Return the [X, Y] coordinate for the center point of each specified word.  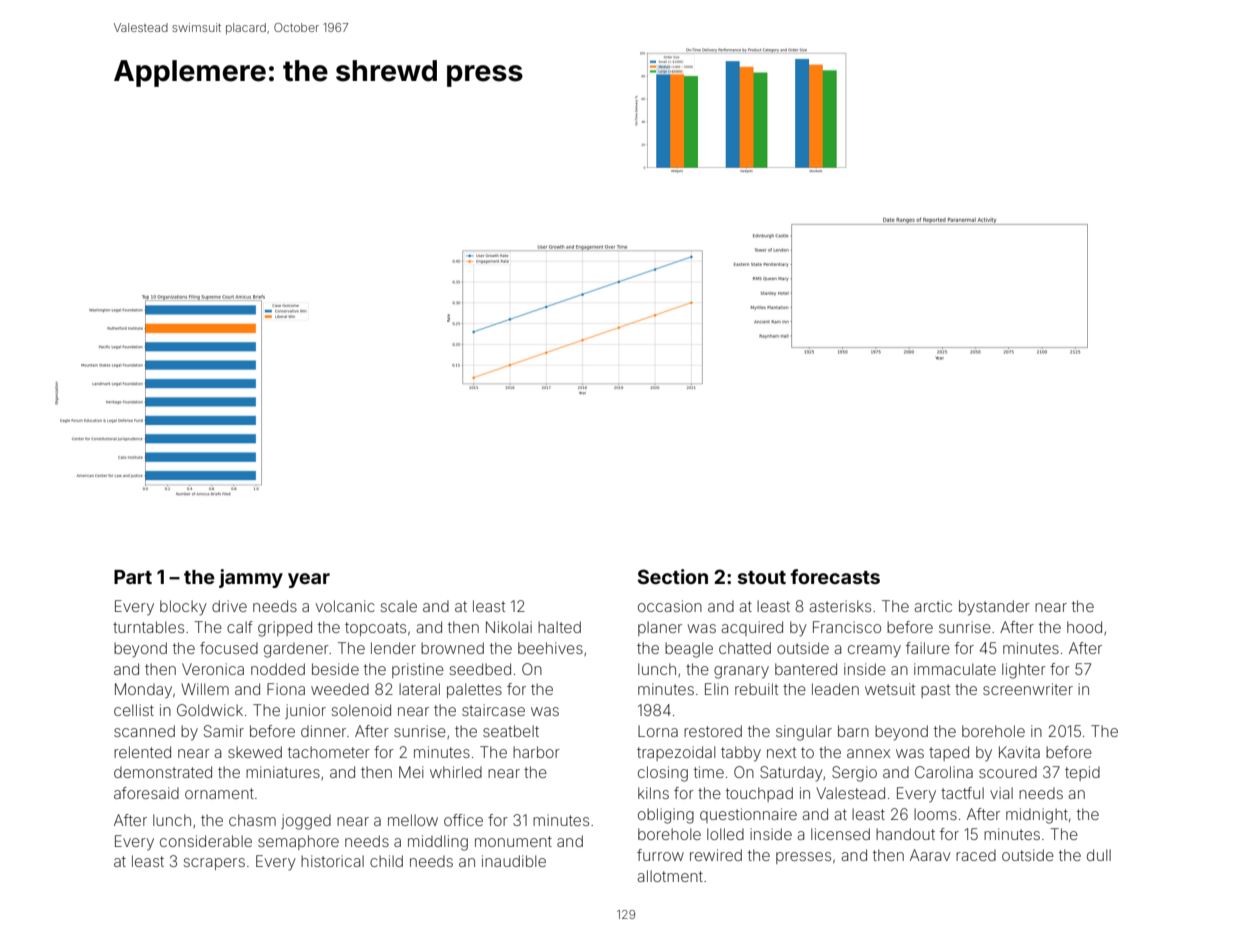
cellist [134, 710]
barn [853, 731]
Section [673, 576]
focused [229, 648]
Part [133, 577]
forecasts [835, 576]
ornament [219, 793]
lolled [725, 834]
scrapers [214, 864]
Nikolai [509, 627]
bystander [994, 608]
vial [1001, 793]
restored [713, 731]
